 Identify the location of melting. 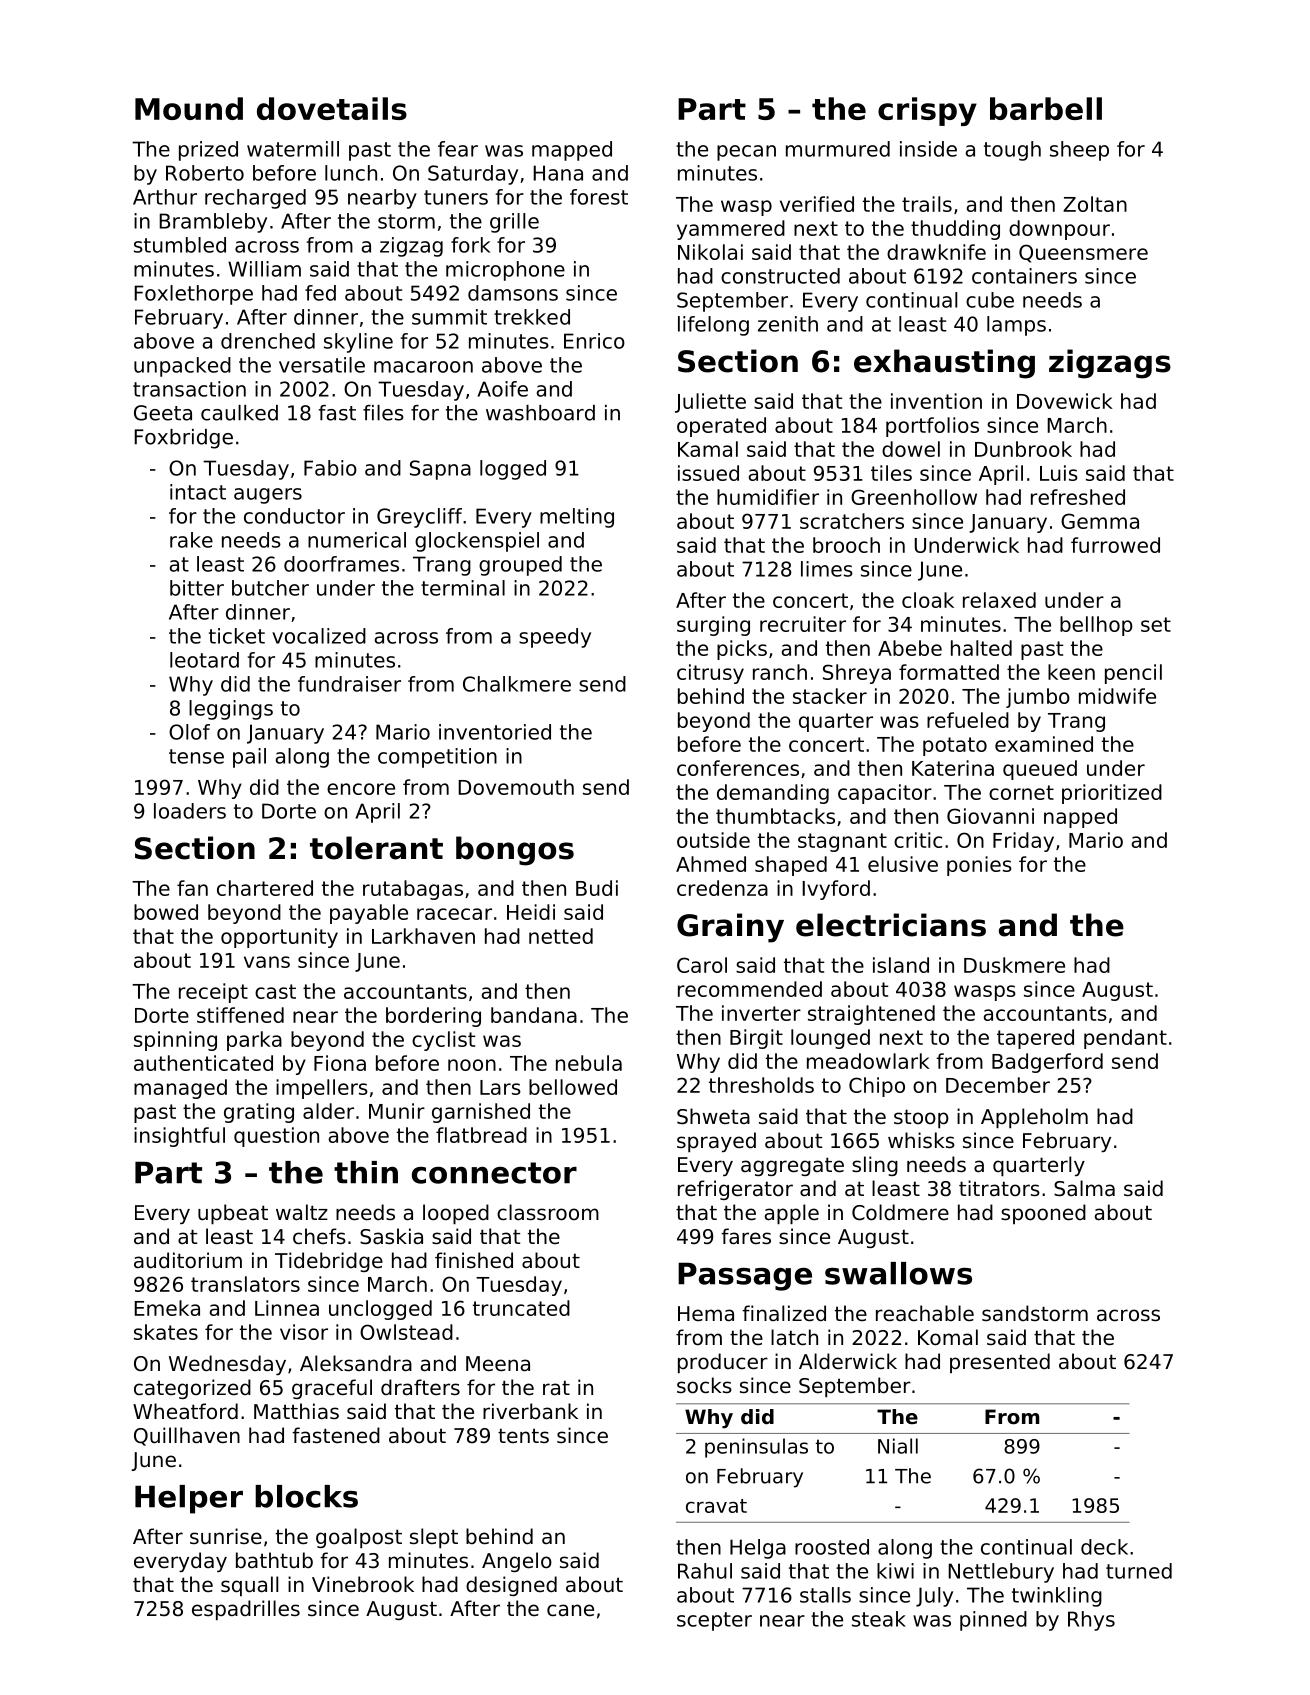
(577, 518).
